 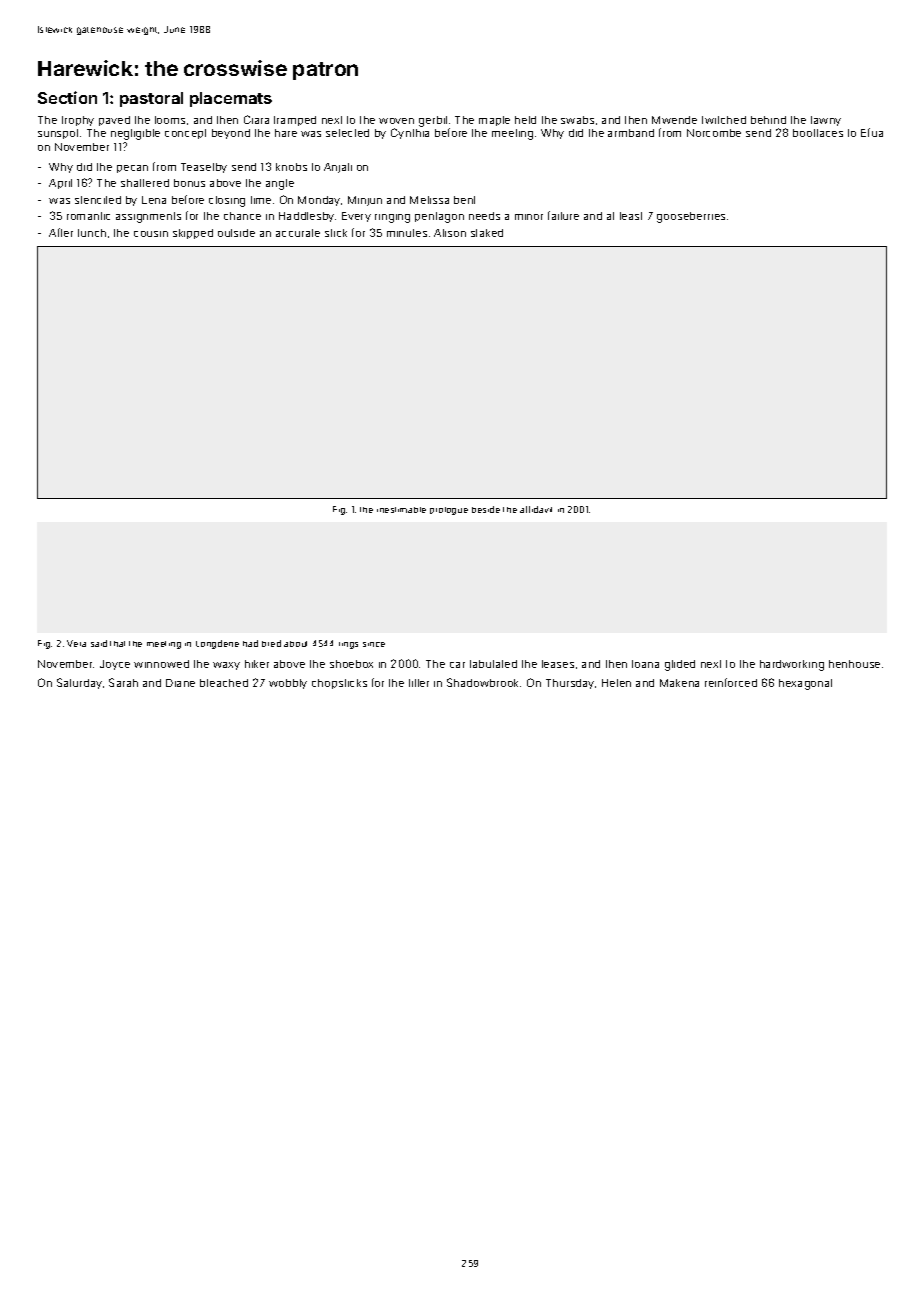 What do you see at coordinates (401, 510) in the screenshot?
I see `inestimable` at bounding box center [401, 510].
